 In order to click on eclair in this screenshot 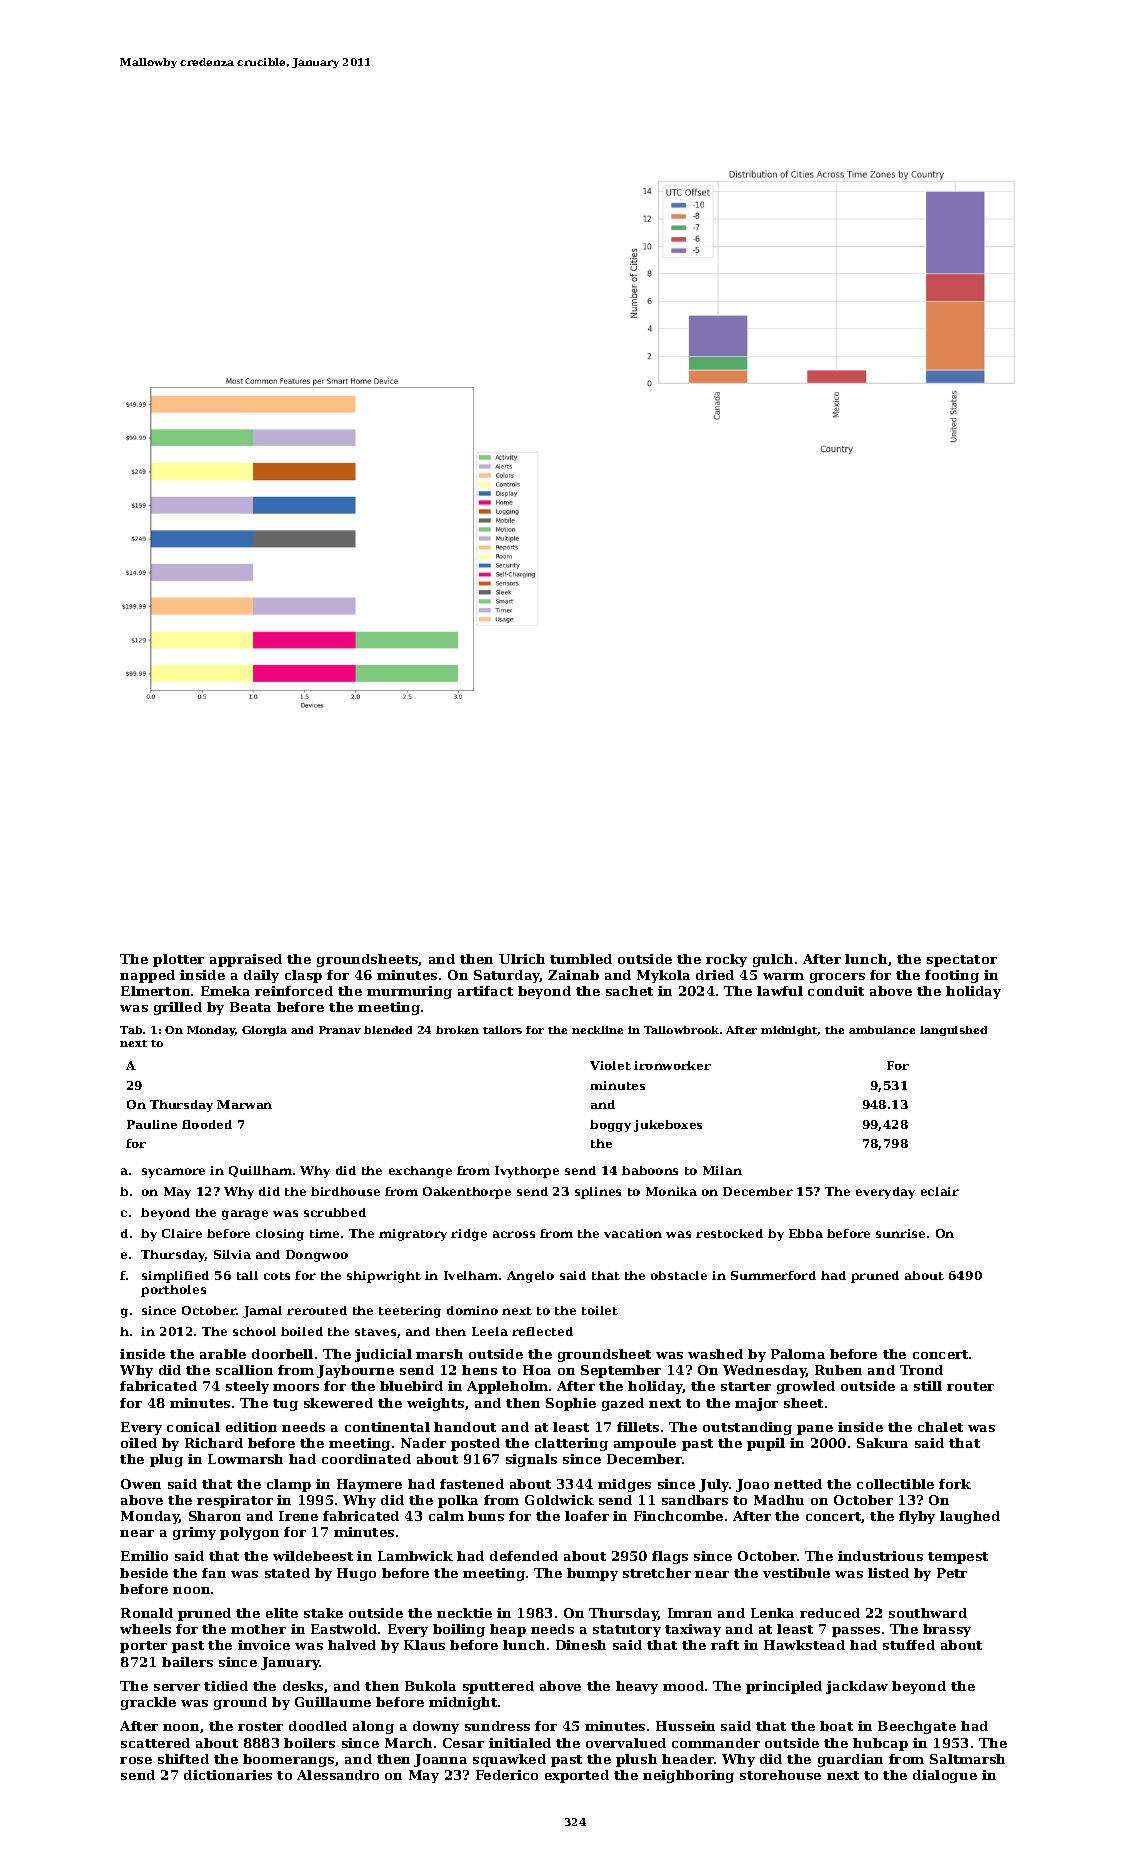, I will do `click(940, 1191)`.
